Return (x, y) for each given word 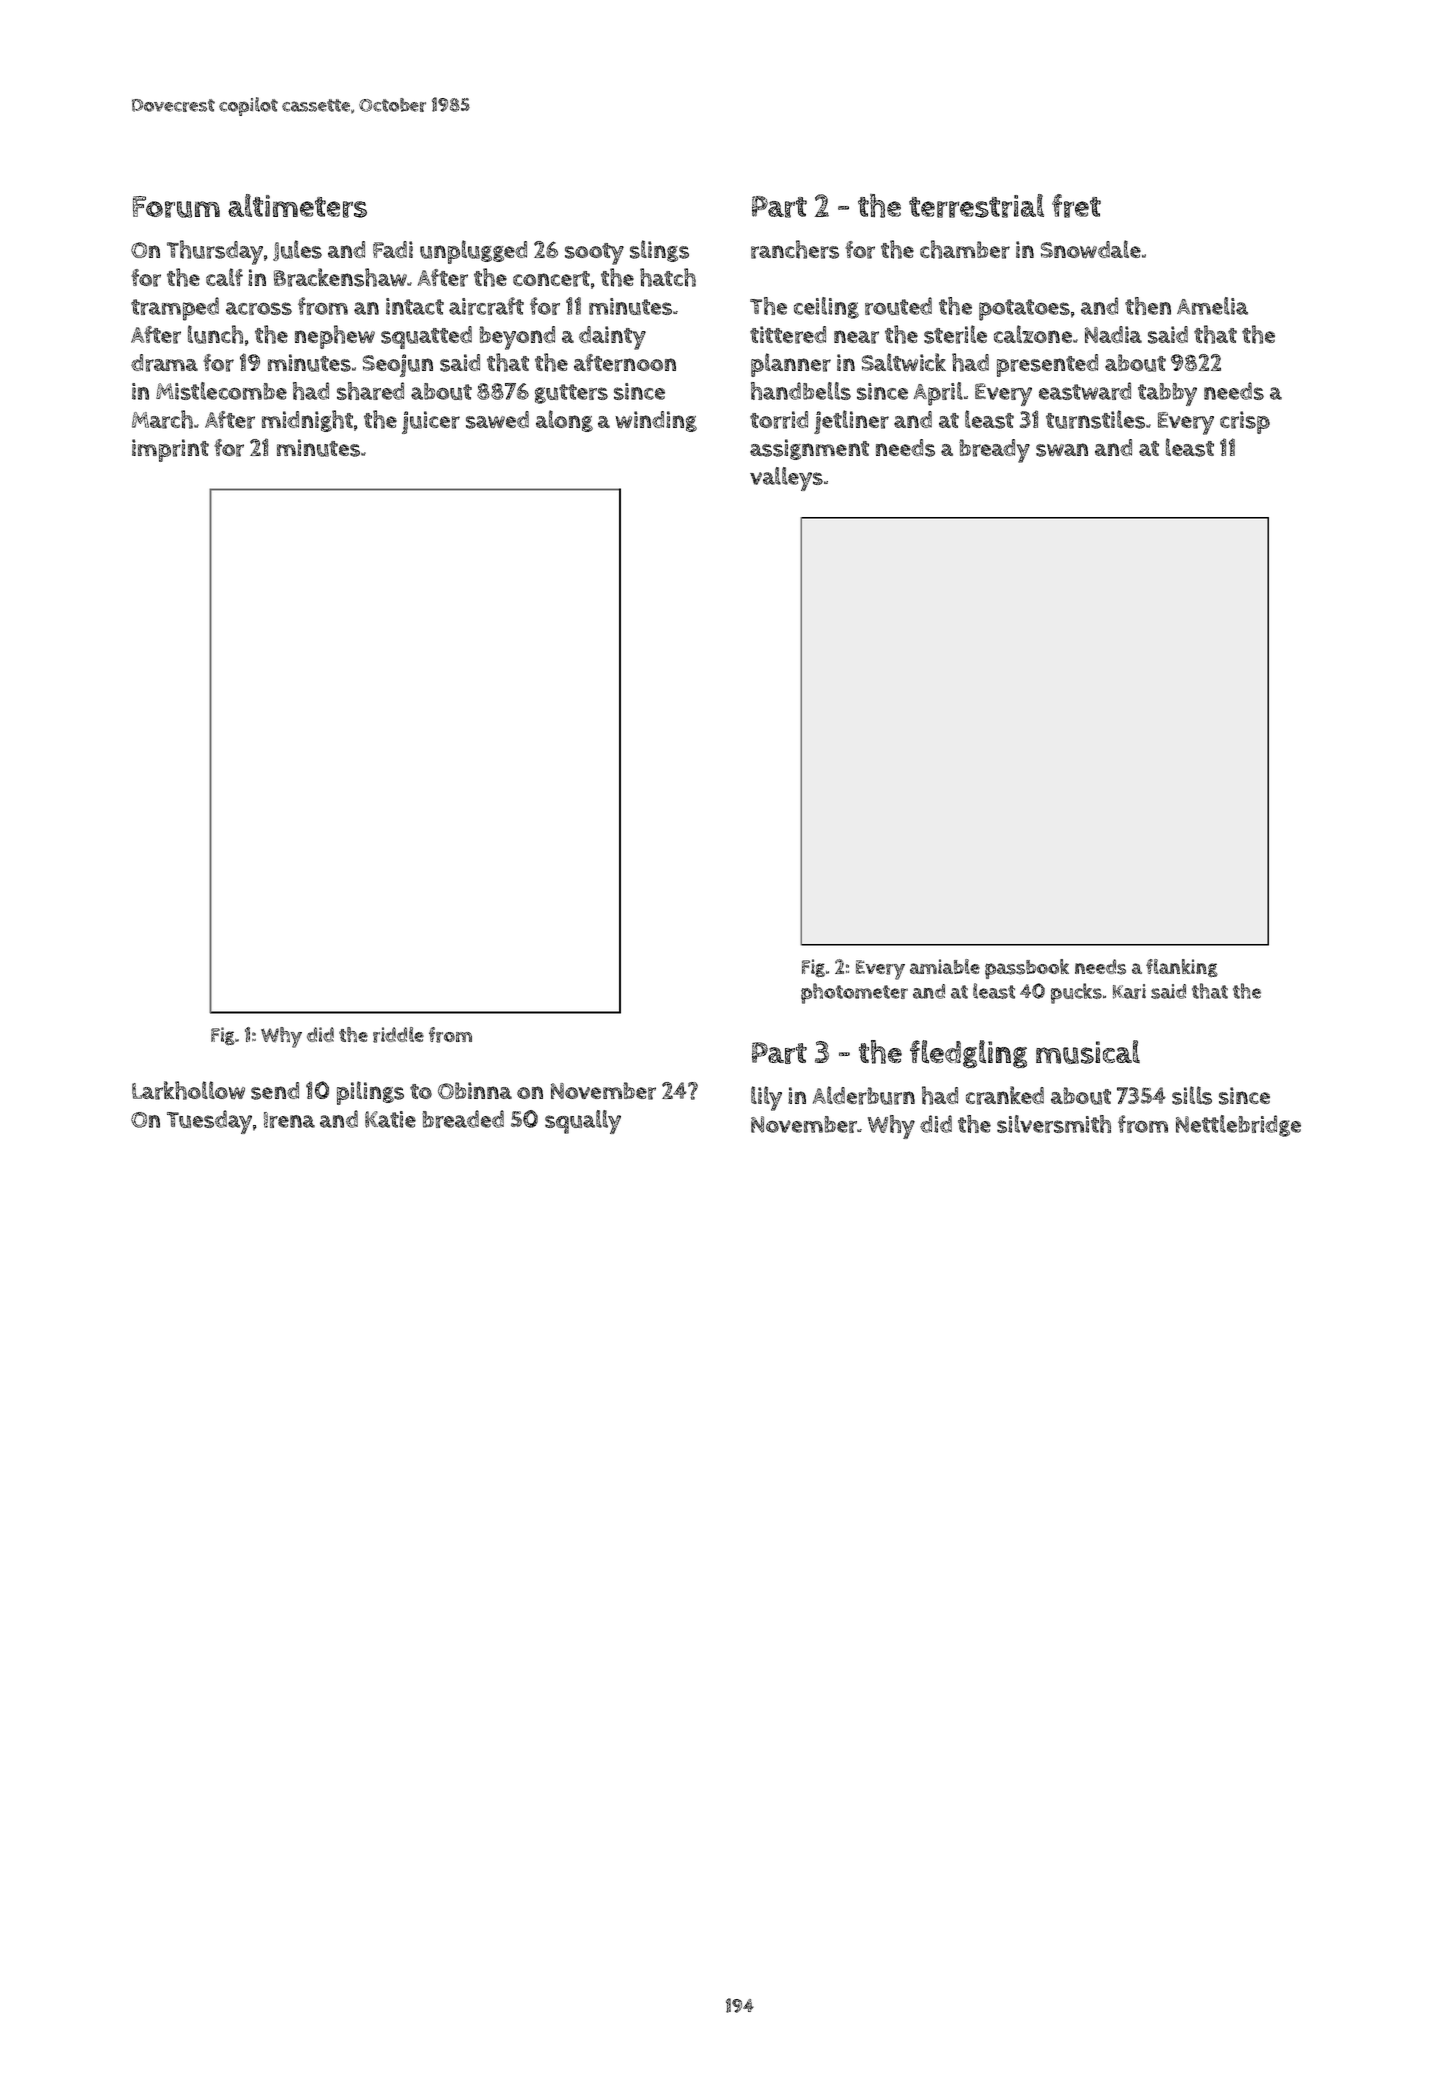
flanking (1182, 968)
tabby (1167, 394)
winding (656, 421)
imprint (170, 450)
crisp (1245, 422)
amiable (945, 966)
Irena (289, 1120)
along (564, 421)
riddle (398, 1035)
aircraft (486, 306)
